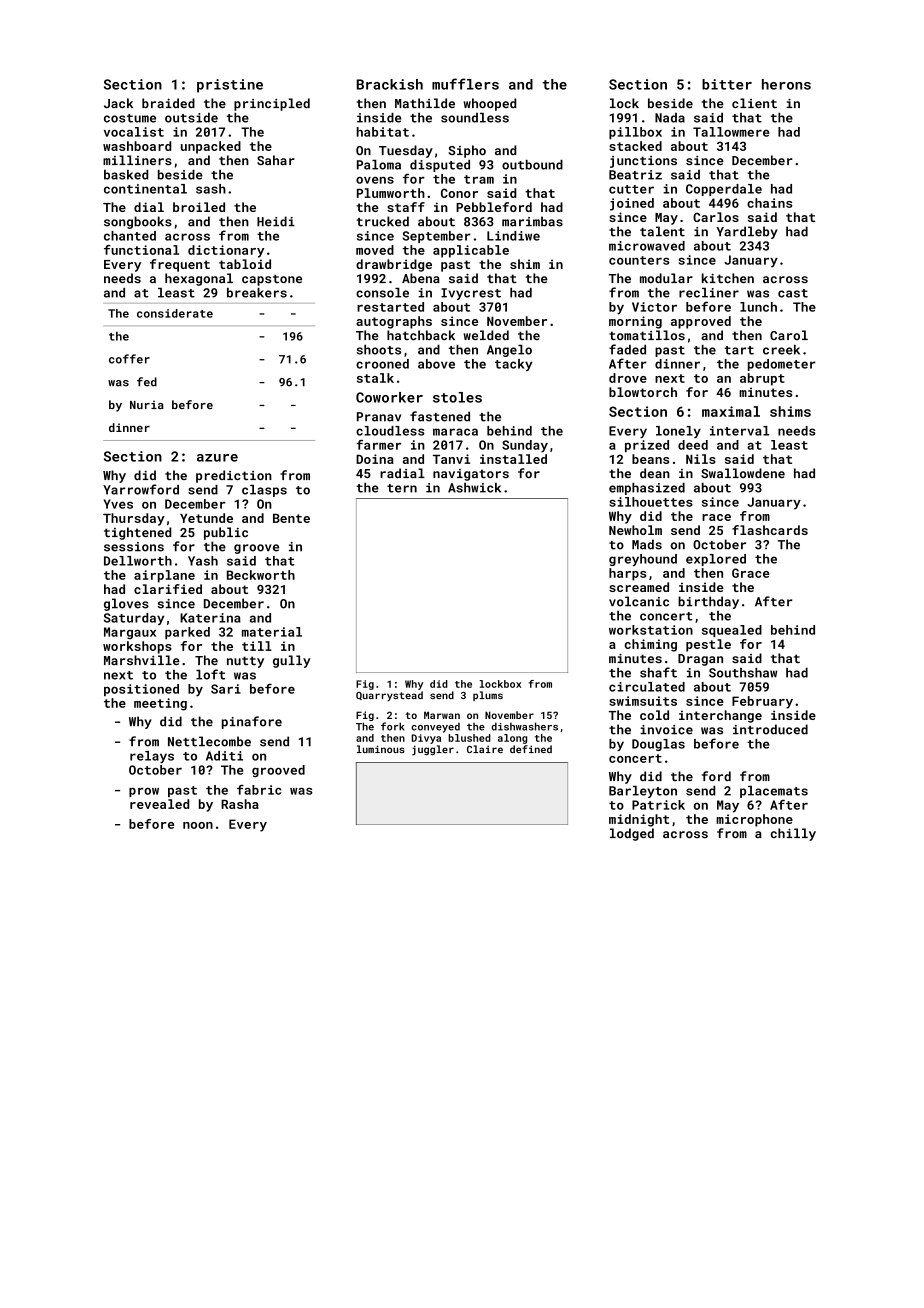  I want to click on noon, so click(198, 825).
